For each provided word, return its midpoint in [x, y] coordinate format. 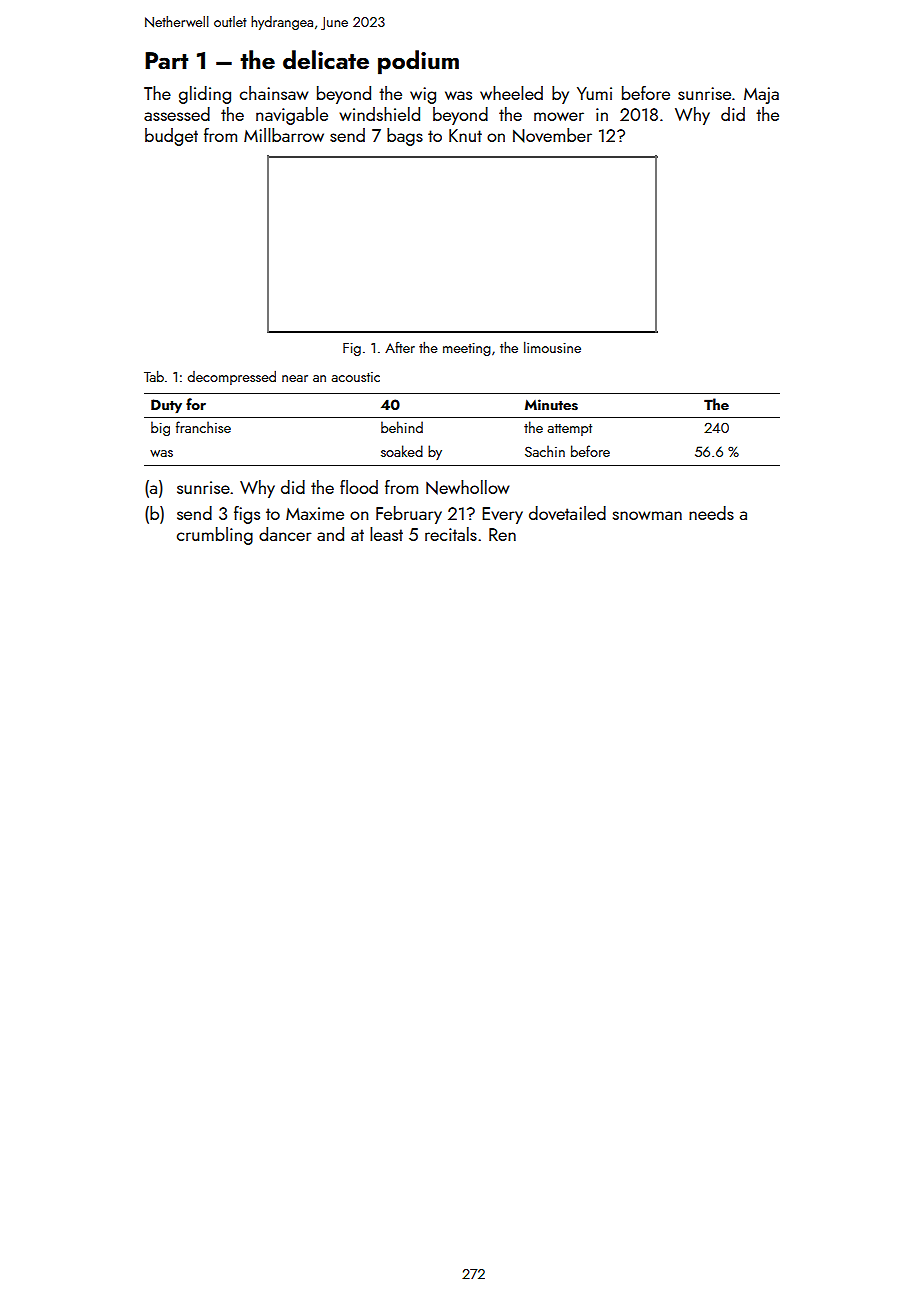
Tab [154, 376]
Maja [761, 95]
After [400, 347]
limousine [552, 347]
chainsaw [274, 93]
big [160, 428]
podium [418, 62]
